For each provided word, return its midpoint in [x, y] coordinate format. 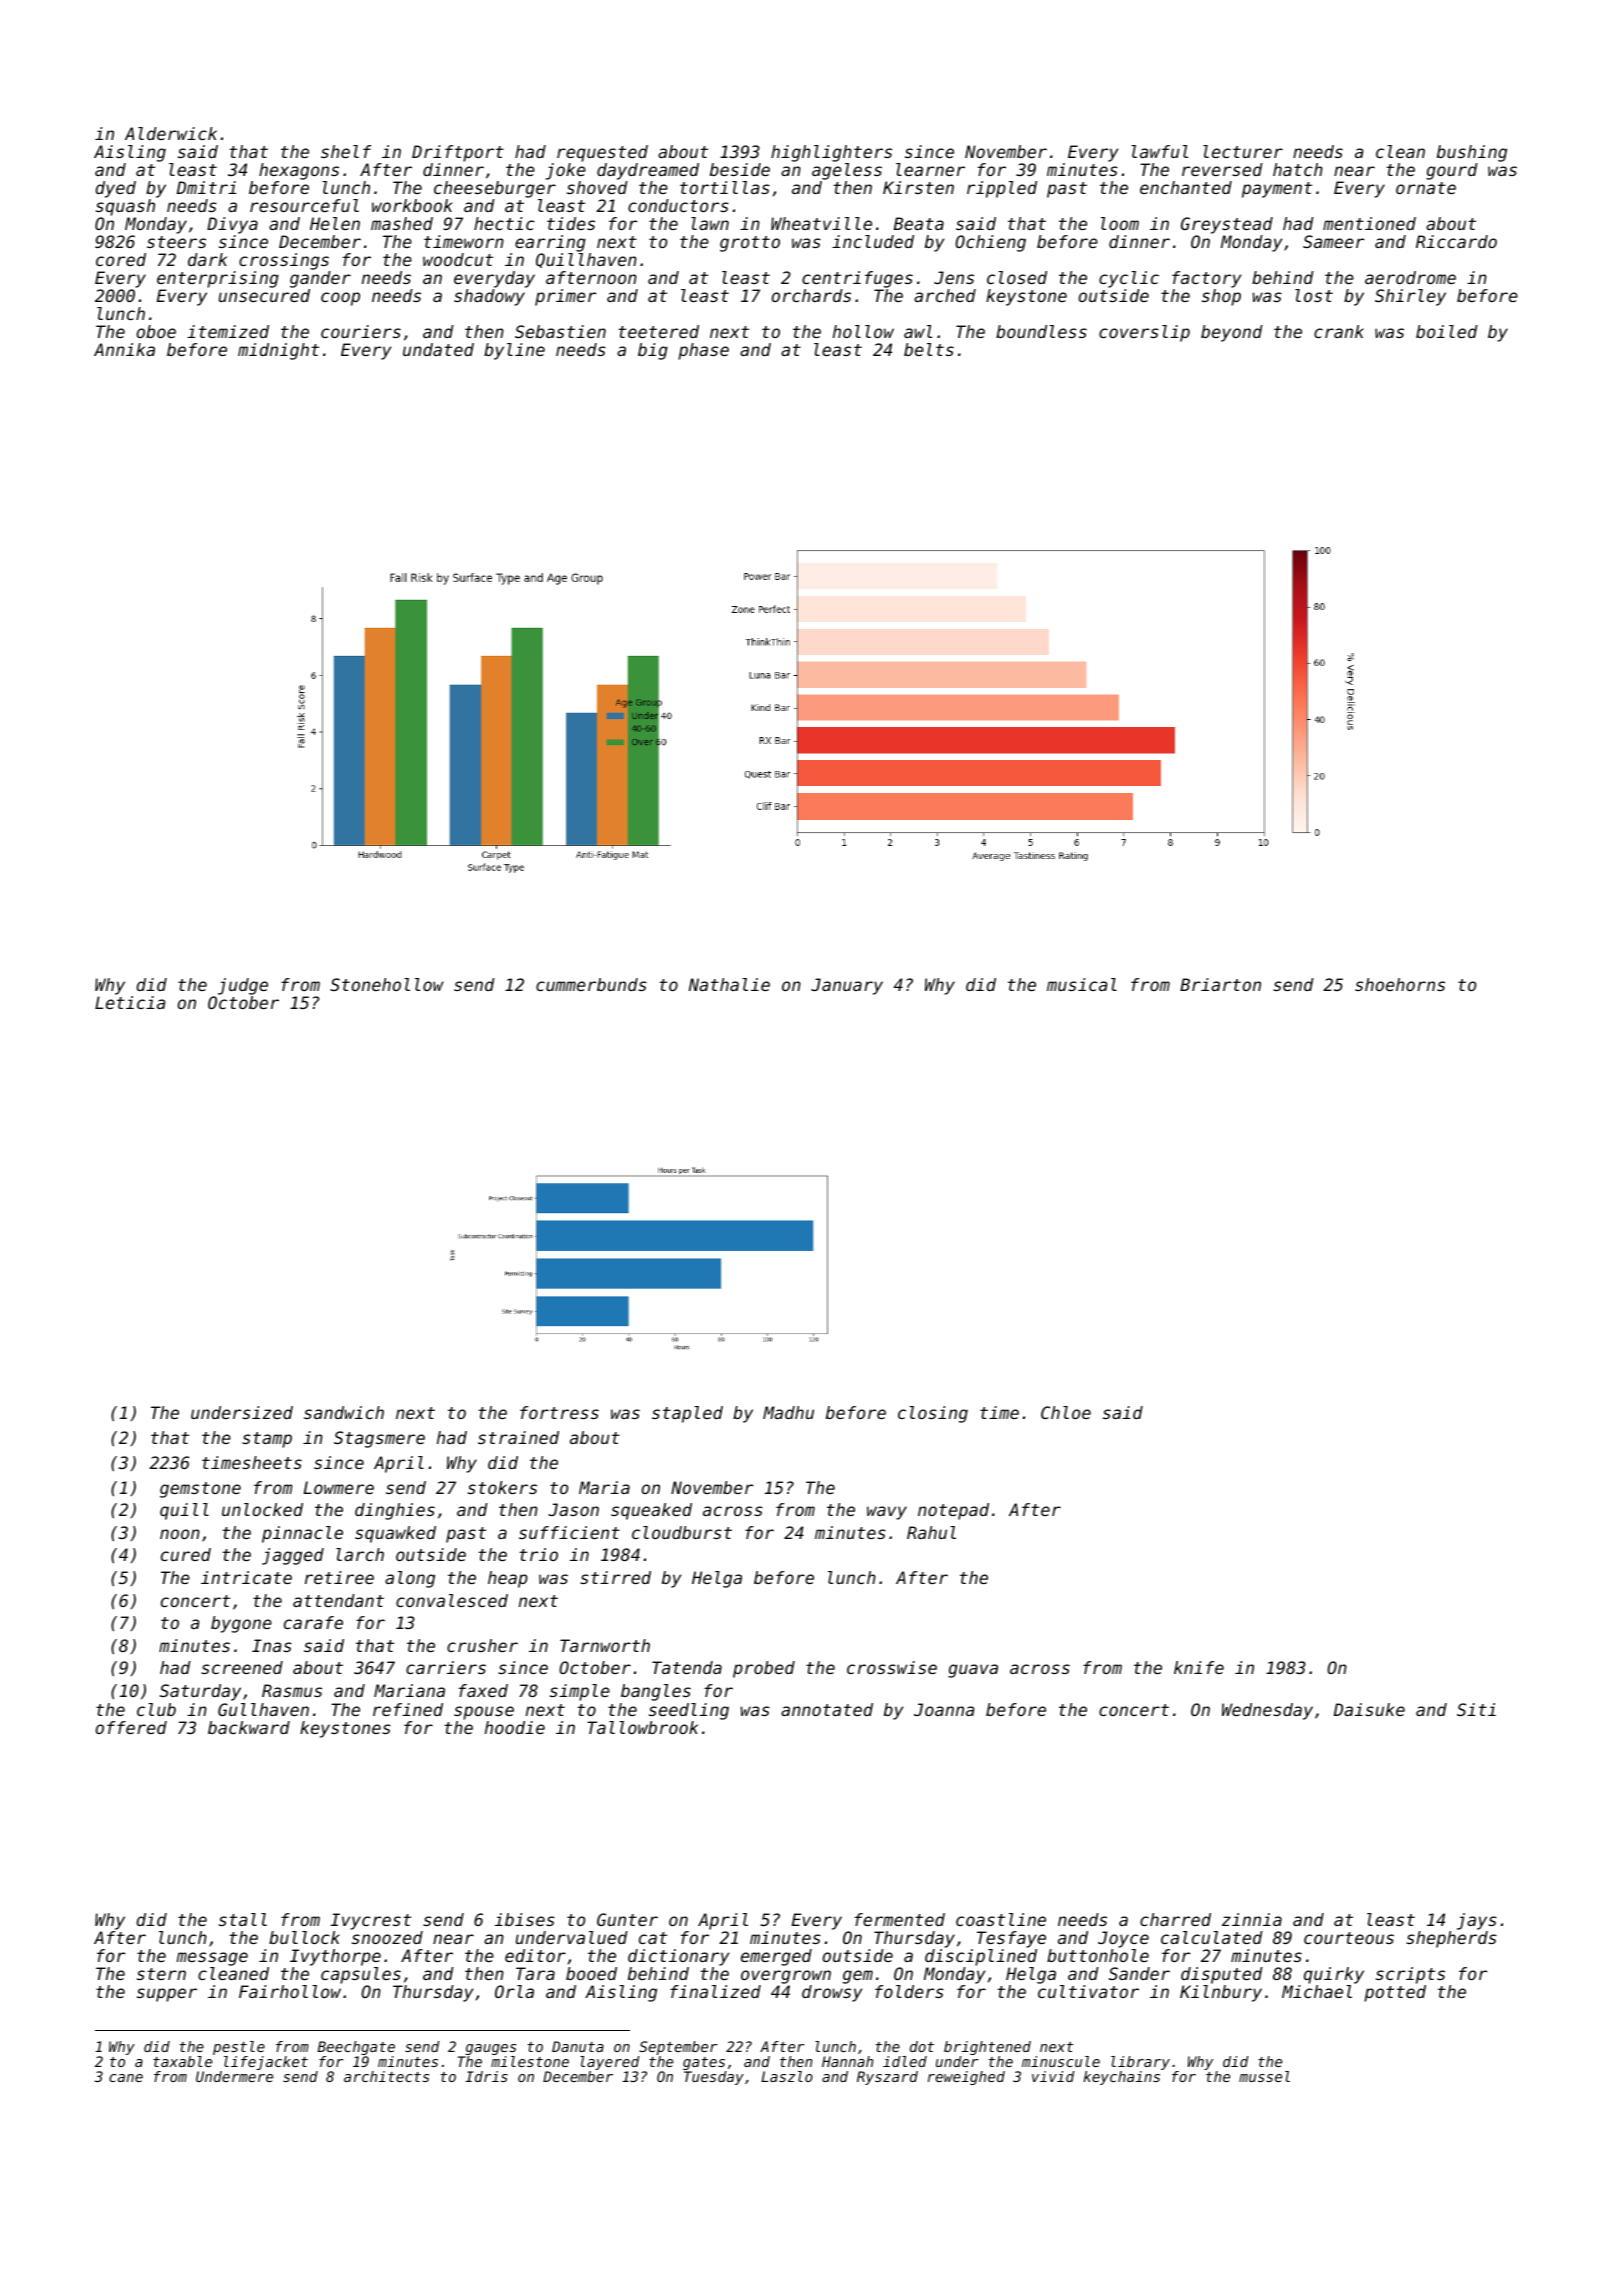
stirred [615, 1577]
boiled [1447, 331]
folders [909, 1991]
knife [1199, 1667]
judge [243, 986]
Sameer [1334, 241]
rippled [1002, 189]
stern [161, 1974]
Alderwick [171, 133]
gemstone [200, 1490]
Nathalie [729, 984]
